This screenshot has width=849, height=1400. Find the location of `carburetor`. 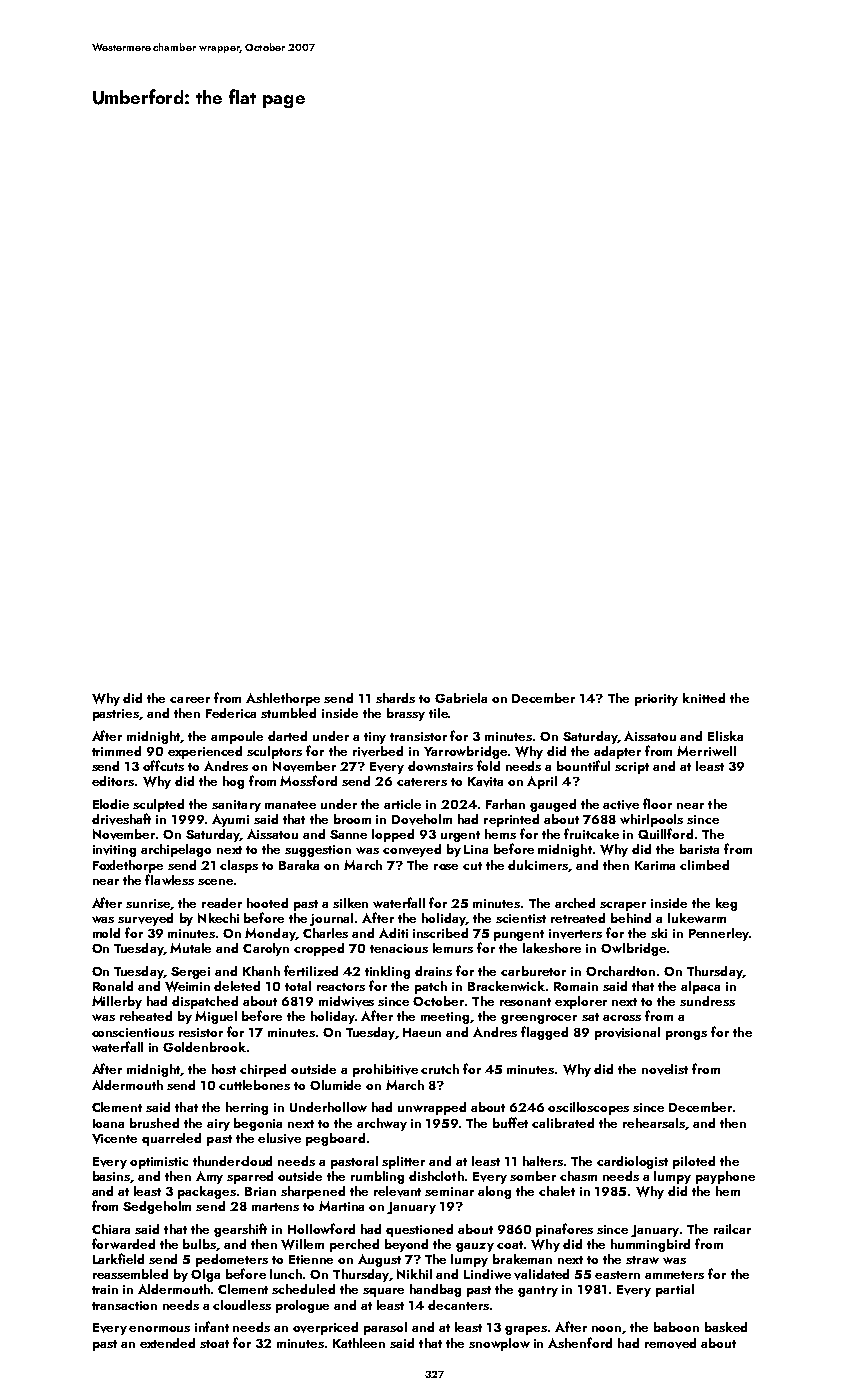

carburetor is located at coordinates (533, 971).
